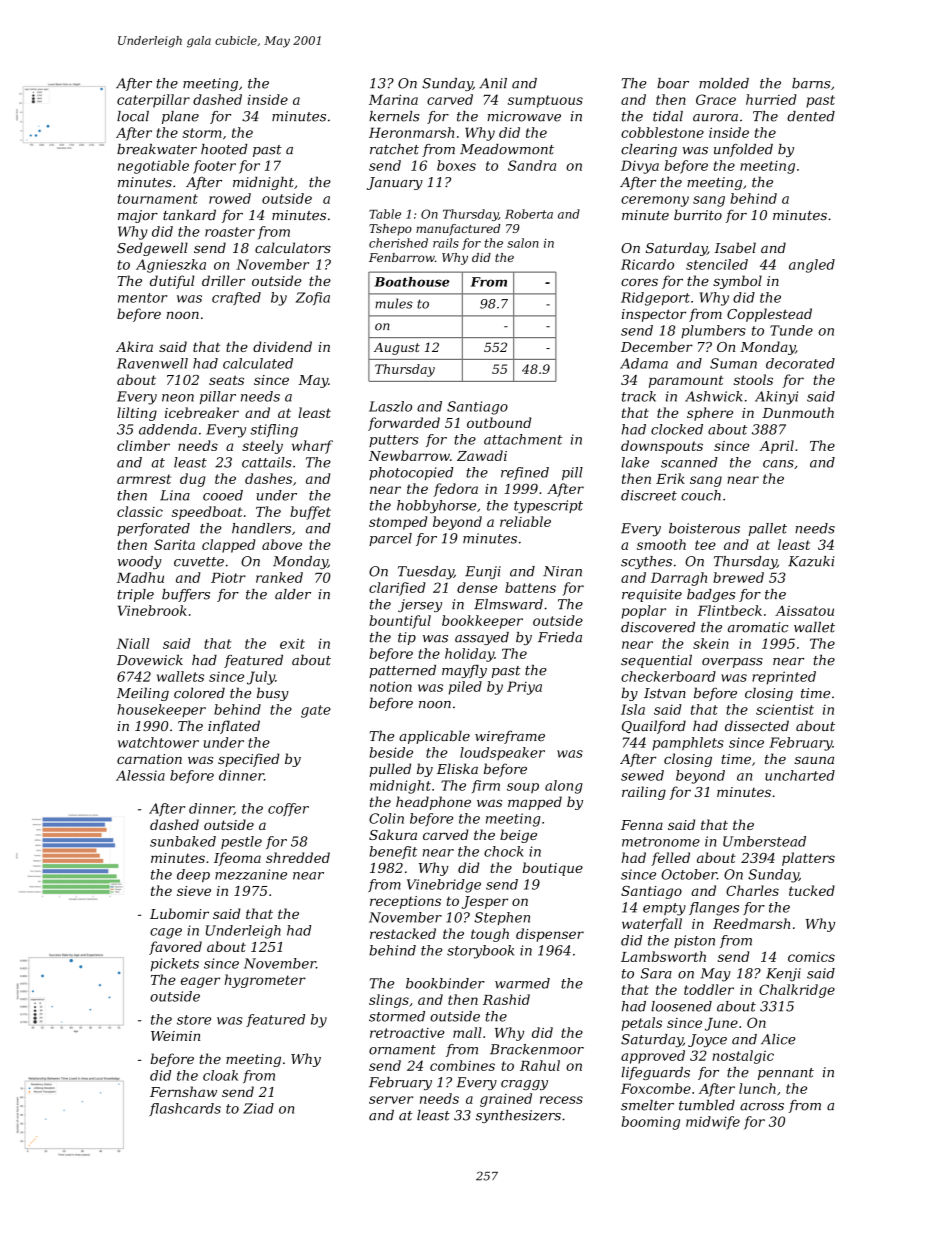  Describe the element at coordinates (411, 132) in the page. I see `Heronmarsh` at that location.
